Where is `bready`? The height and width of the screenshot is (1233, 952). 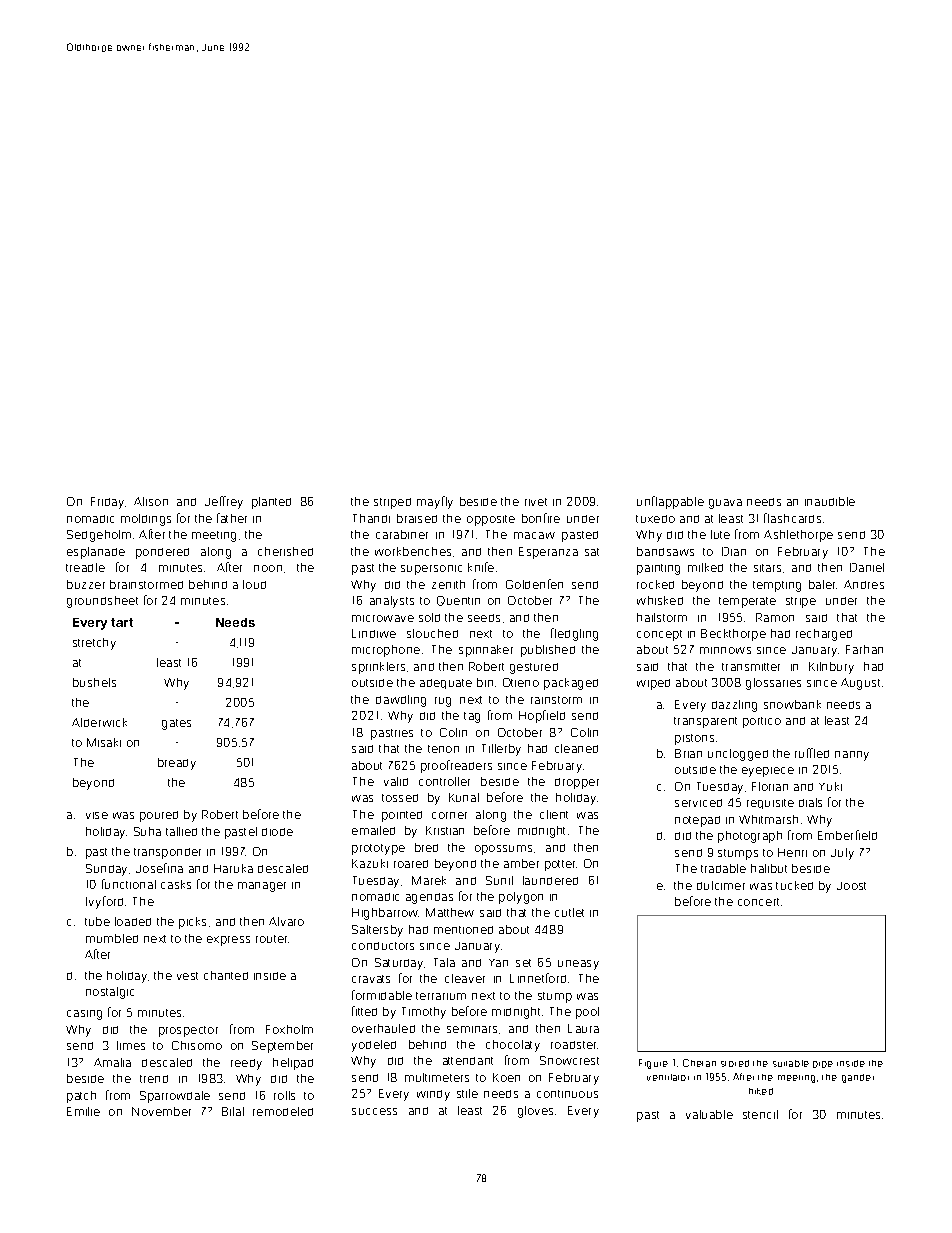
bready is located at coordinates (177, 764).
